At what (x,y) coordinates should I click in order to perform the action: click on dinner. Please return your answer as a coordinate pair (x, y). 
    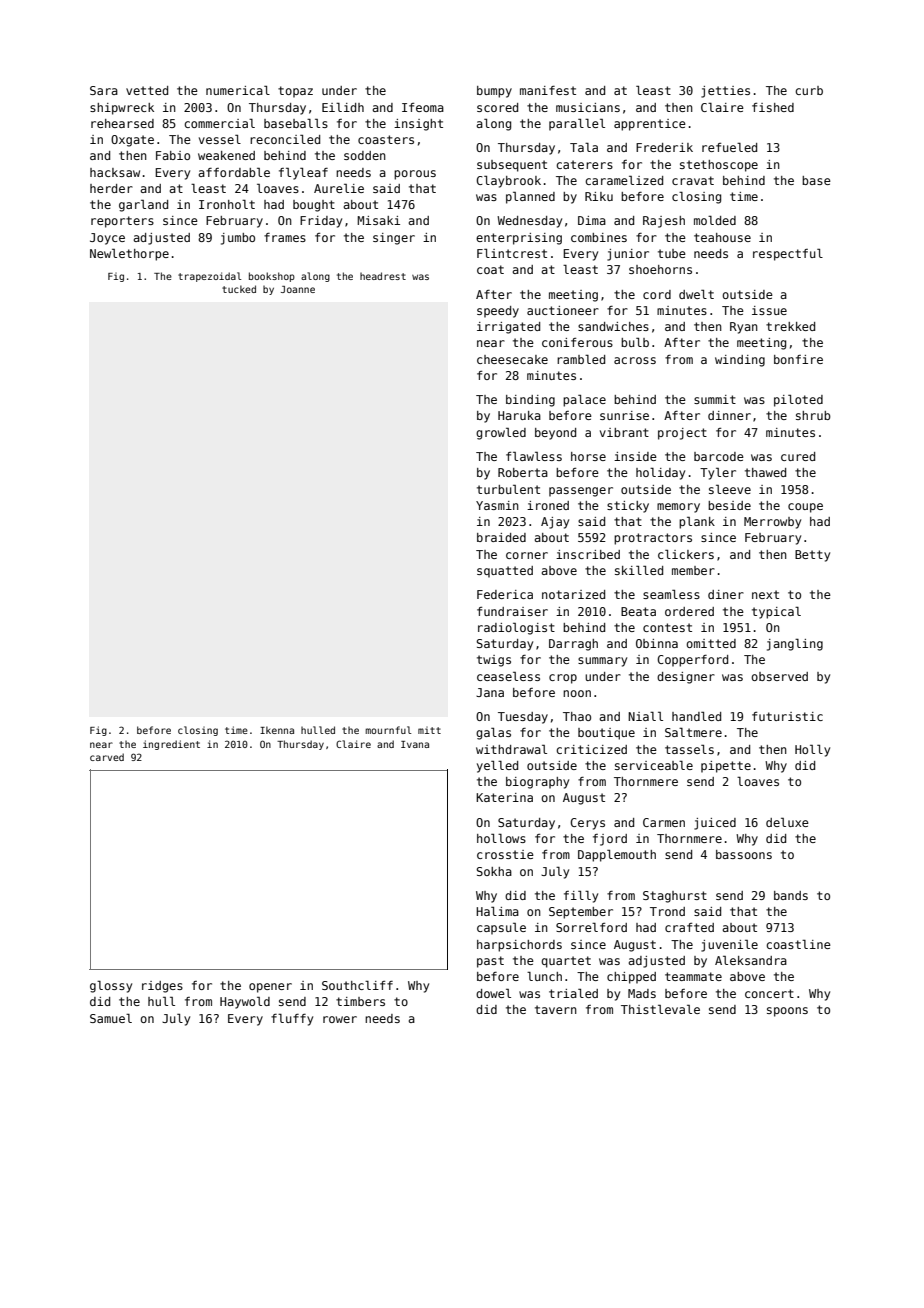
    Looking at the image, I should click on (729, 415).
